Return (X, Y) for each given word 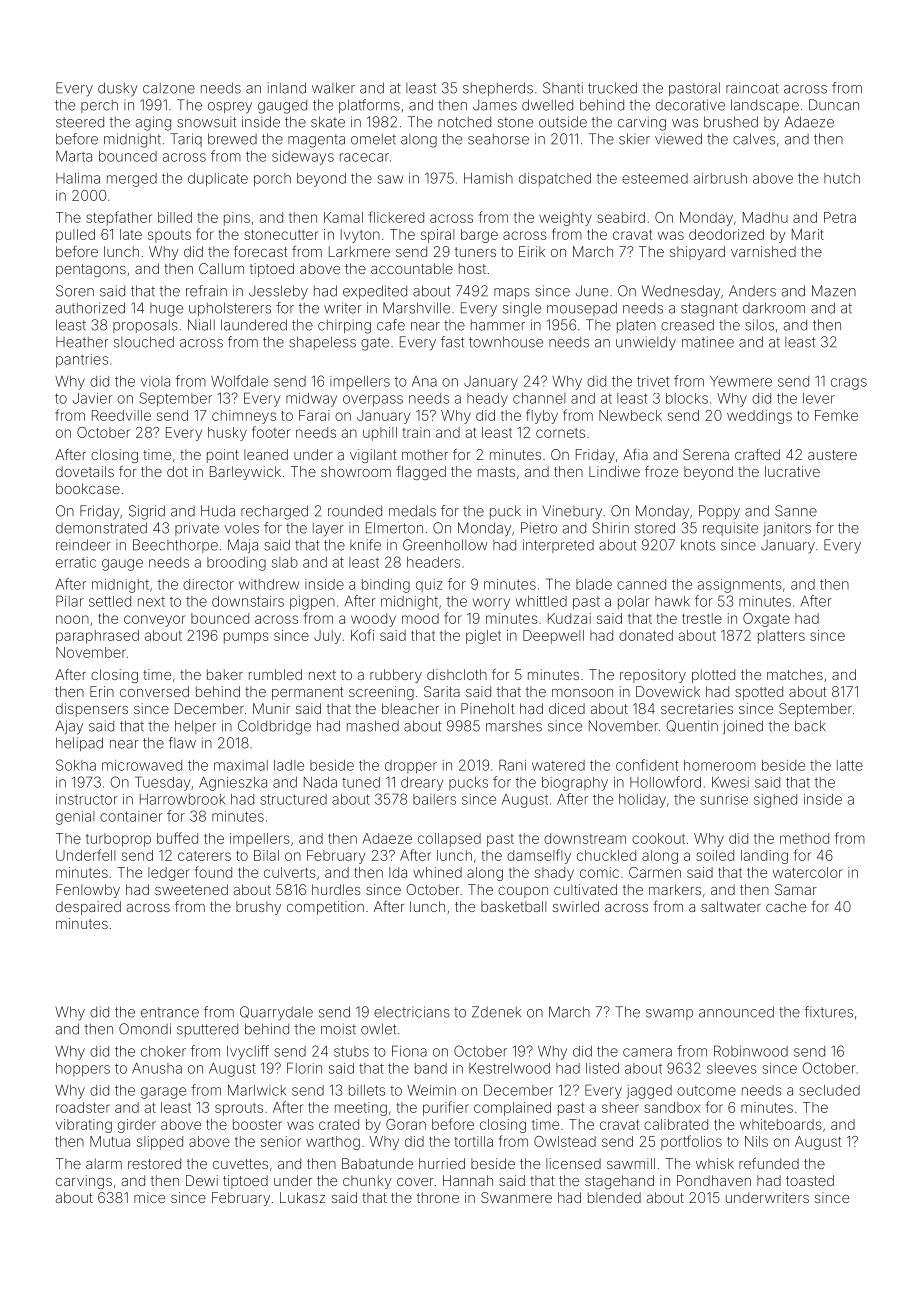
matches (795, 674)
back (810, 726)
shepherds (498, 89)
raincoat (752, 88)
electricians (412, 1012)
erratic (76, 562)
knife (365, 545)
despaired (88, 908)
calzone (169, 88)
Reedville (121, 415)
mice (149, 1197)
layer (328, 529)
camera (647, 1052)
